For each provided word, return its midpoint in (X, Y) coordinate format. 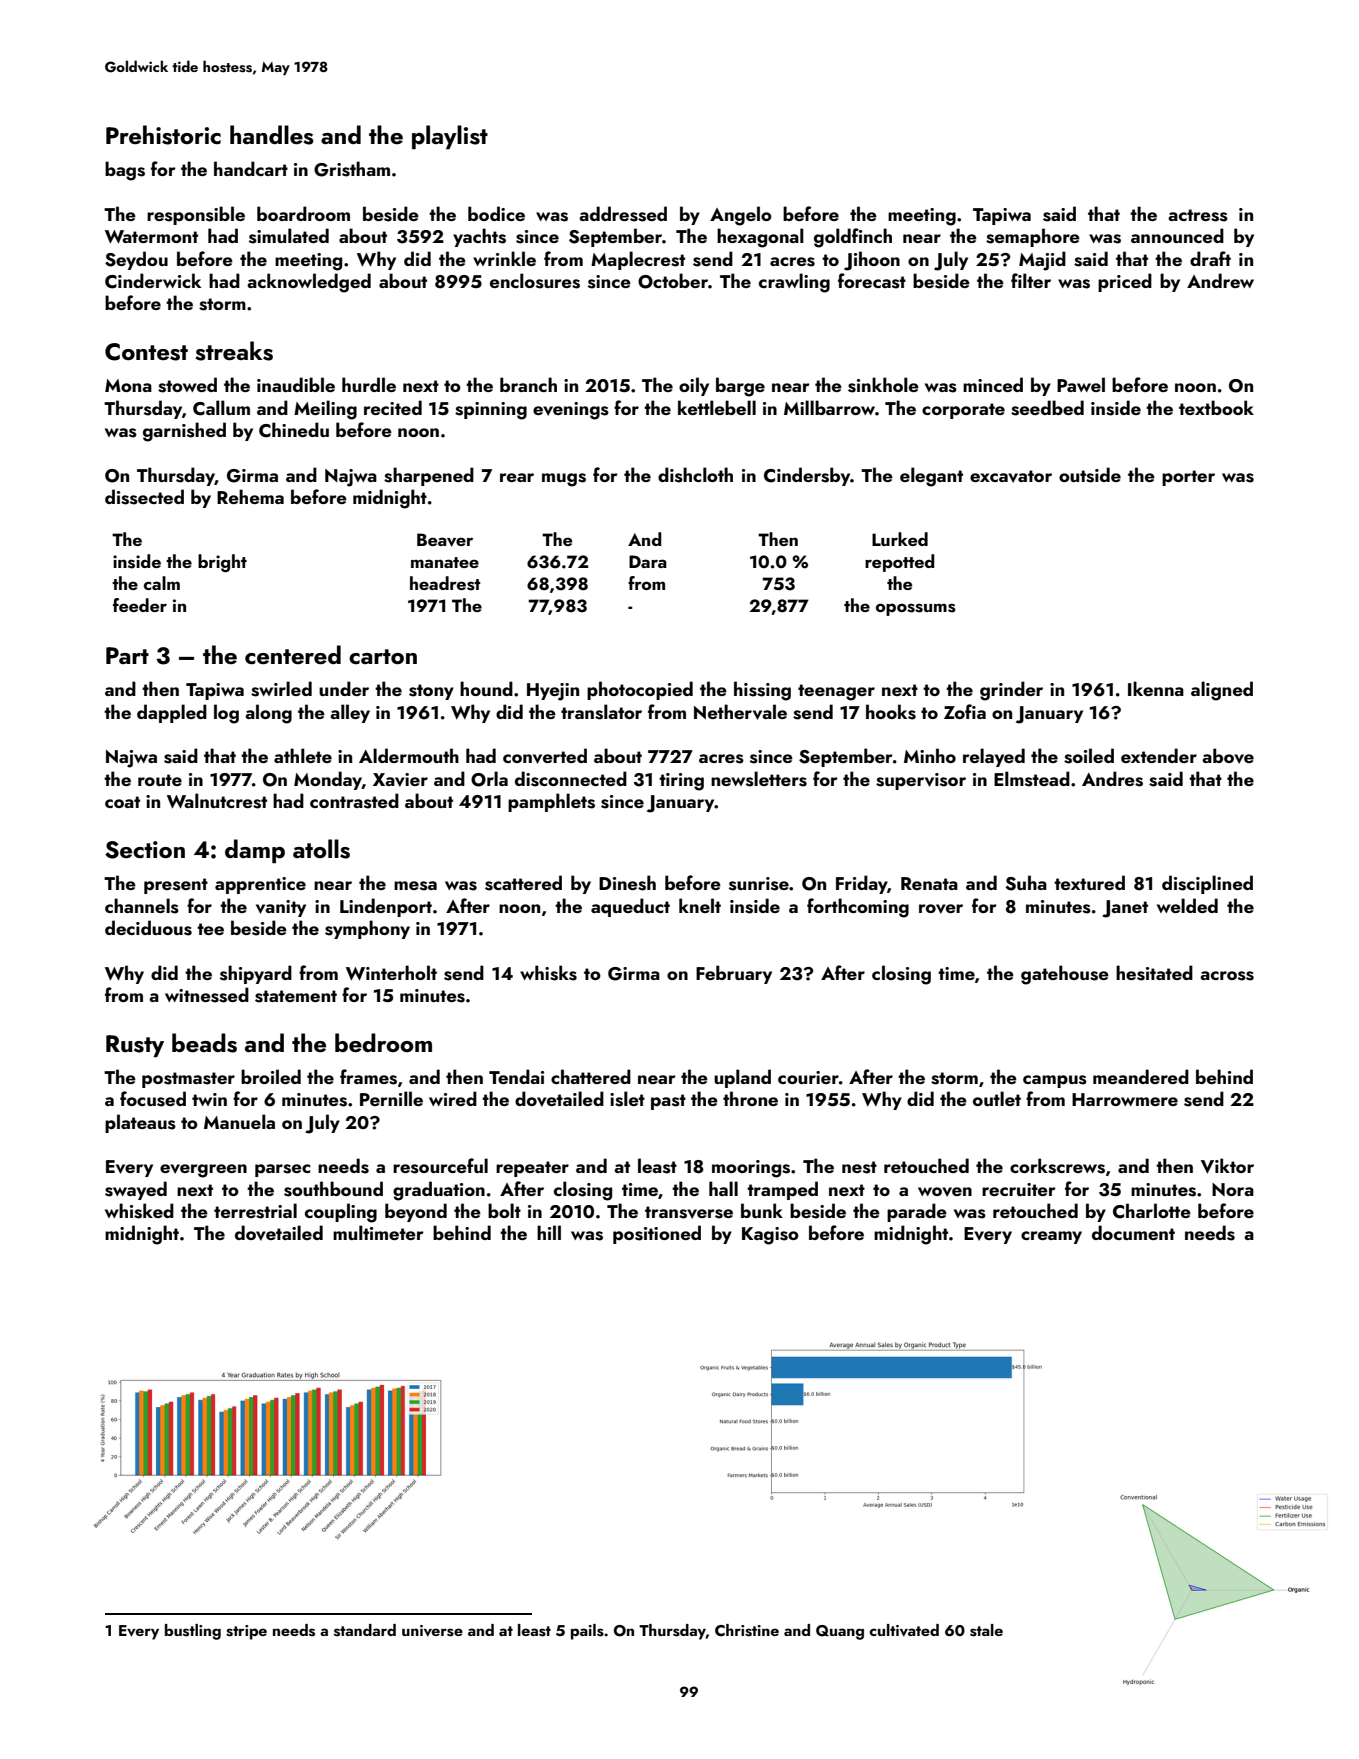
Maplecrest (638, 260)
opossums (916, 609)
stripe (246, 1632)
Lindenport (386, 907)
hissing (762, 691)
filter (1031, 280)
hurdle (369, 384)
